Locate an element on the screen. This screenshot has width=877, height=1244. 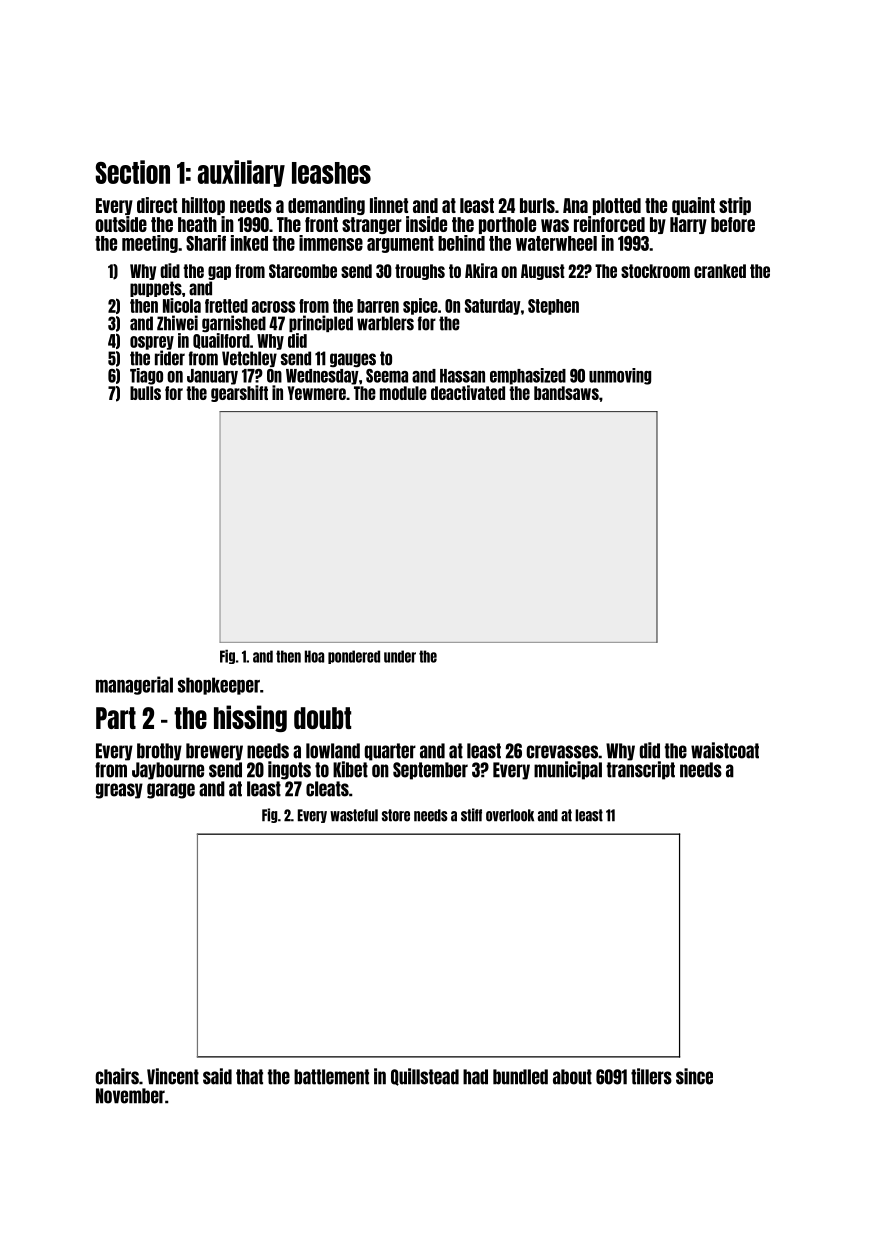
Seema is located at coordinates (387, 376).
